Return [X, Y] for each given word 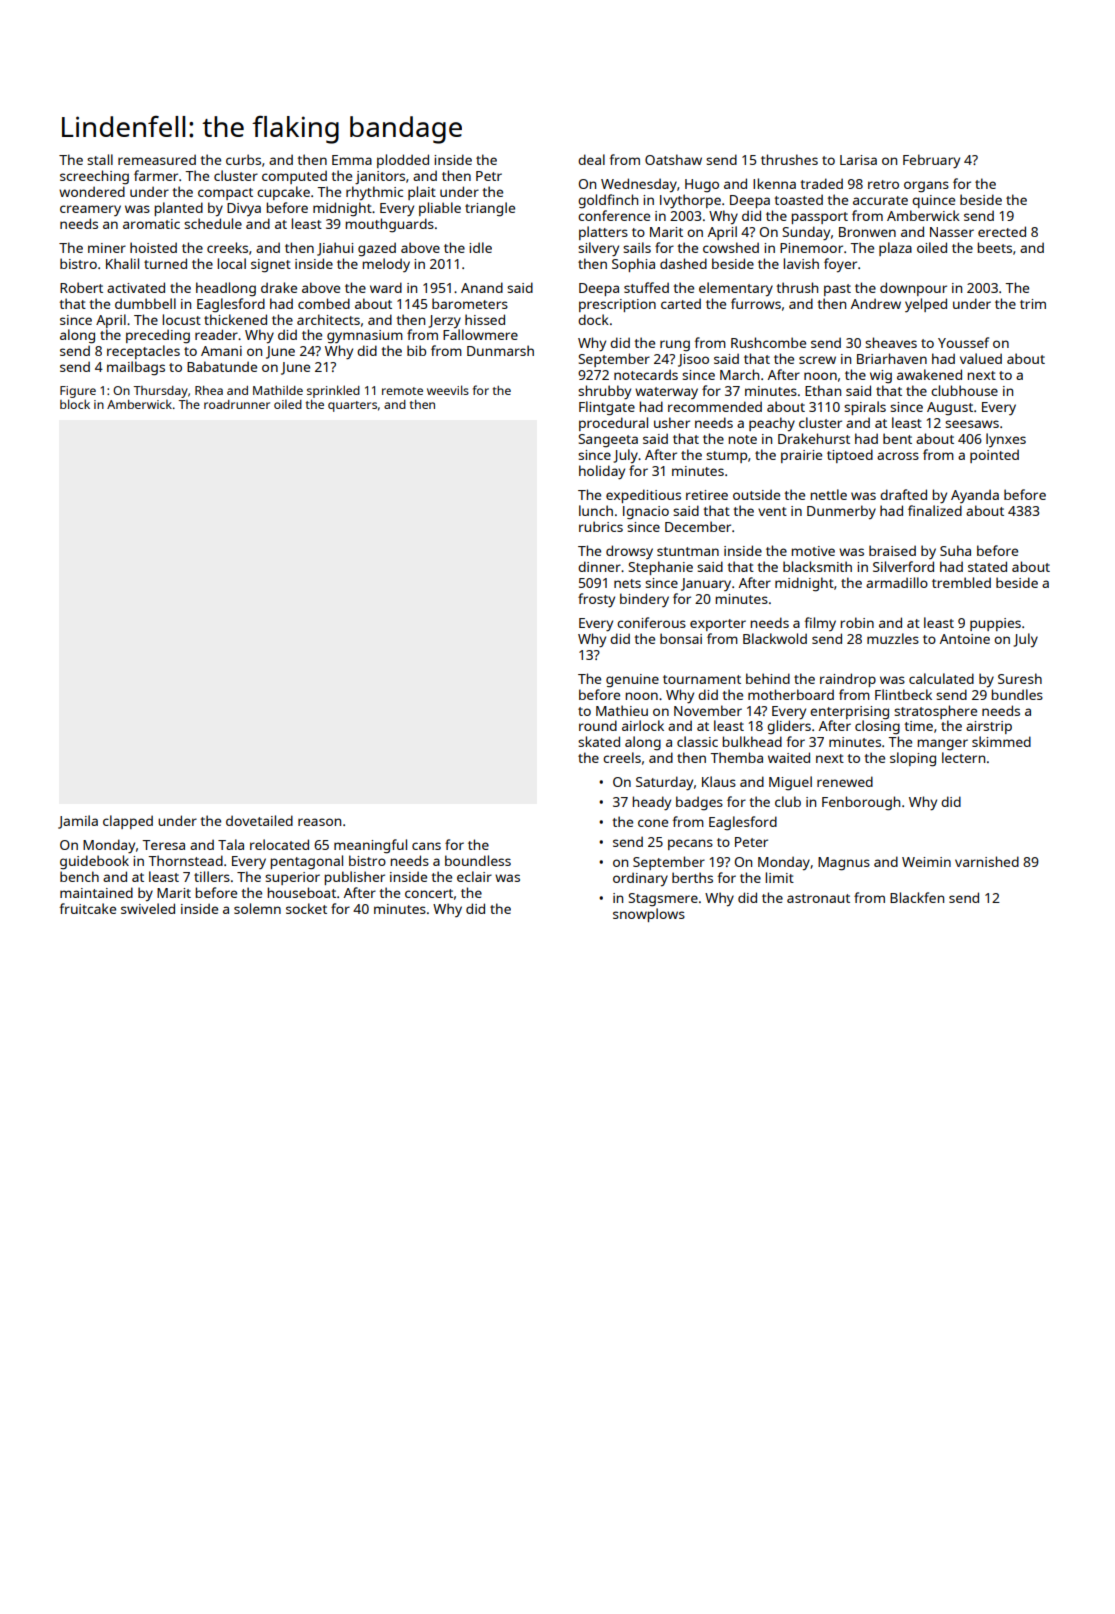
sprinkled [333, 391]
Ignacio [646, 513]
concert [429, 893]
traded [821, 183]
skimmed [1001, 741]
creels [622, 757]
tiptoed [850, 456]
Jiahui [335, 249]
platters [603, 233]
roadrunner [237, 404]
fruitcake [87, 908]
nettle [828, 494]
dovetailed [259, 820]
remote [402, 391]
